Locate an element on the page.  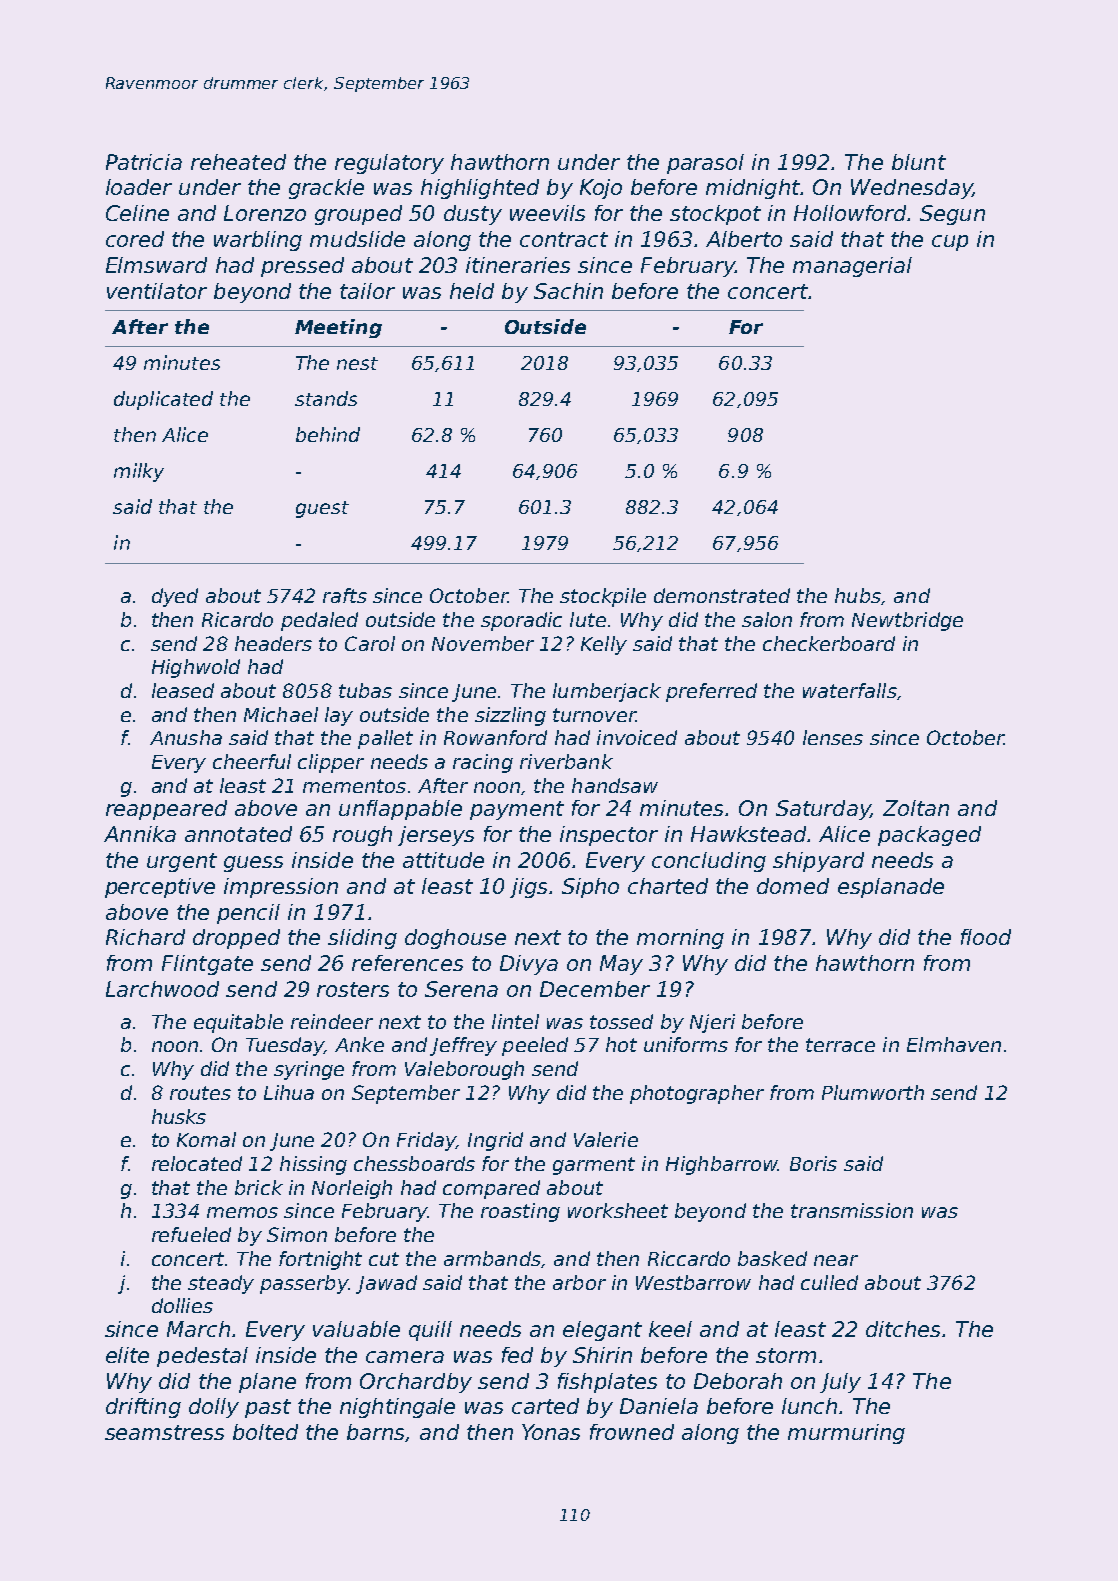
Elmhaven is located at coordinates (954, 1044).
